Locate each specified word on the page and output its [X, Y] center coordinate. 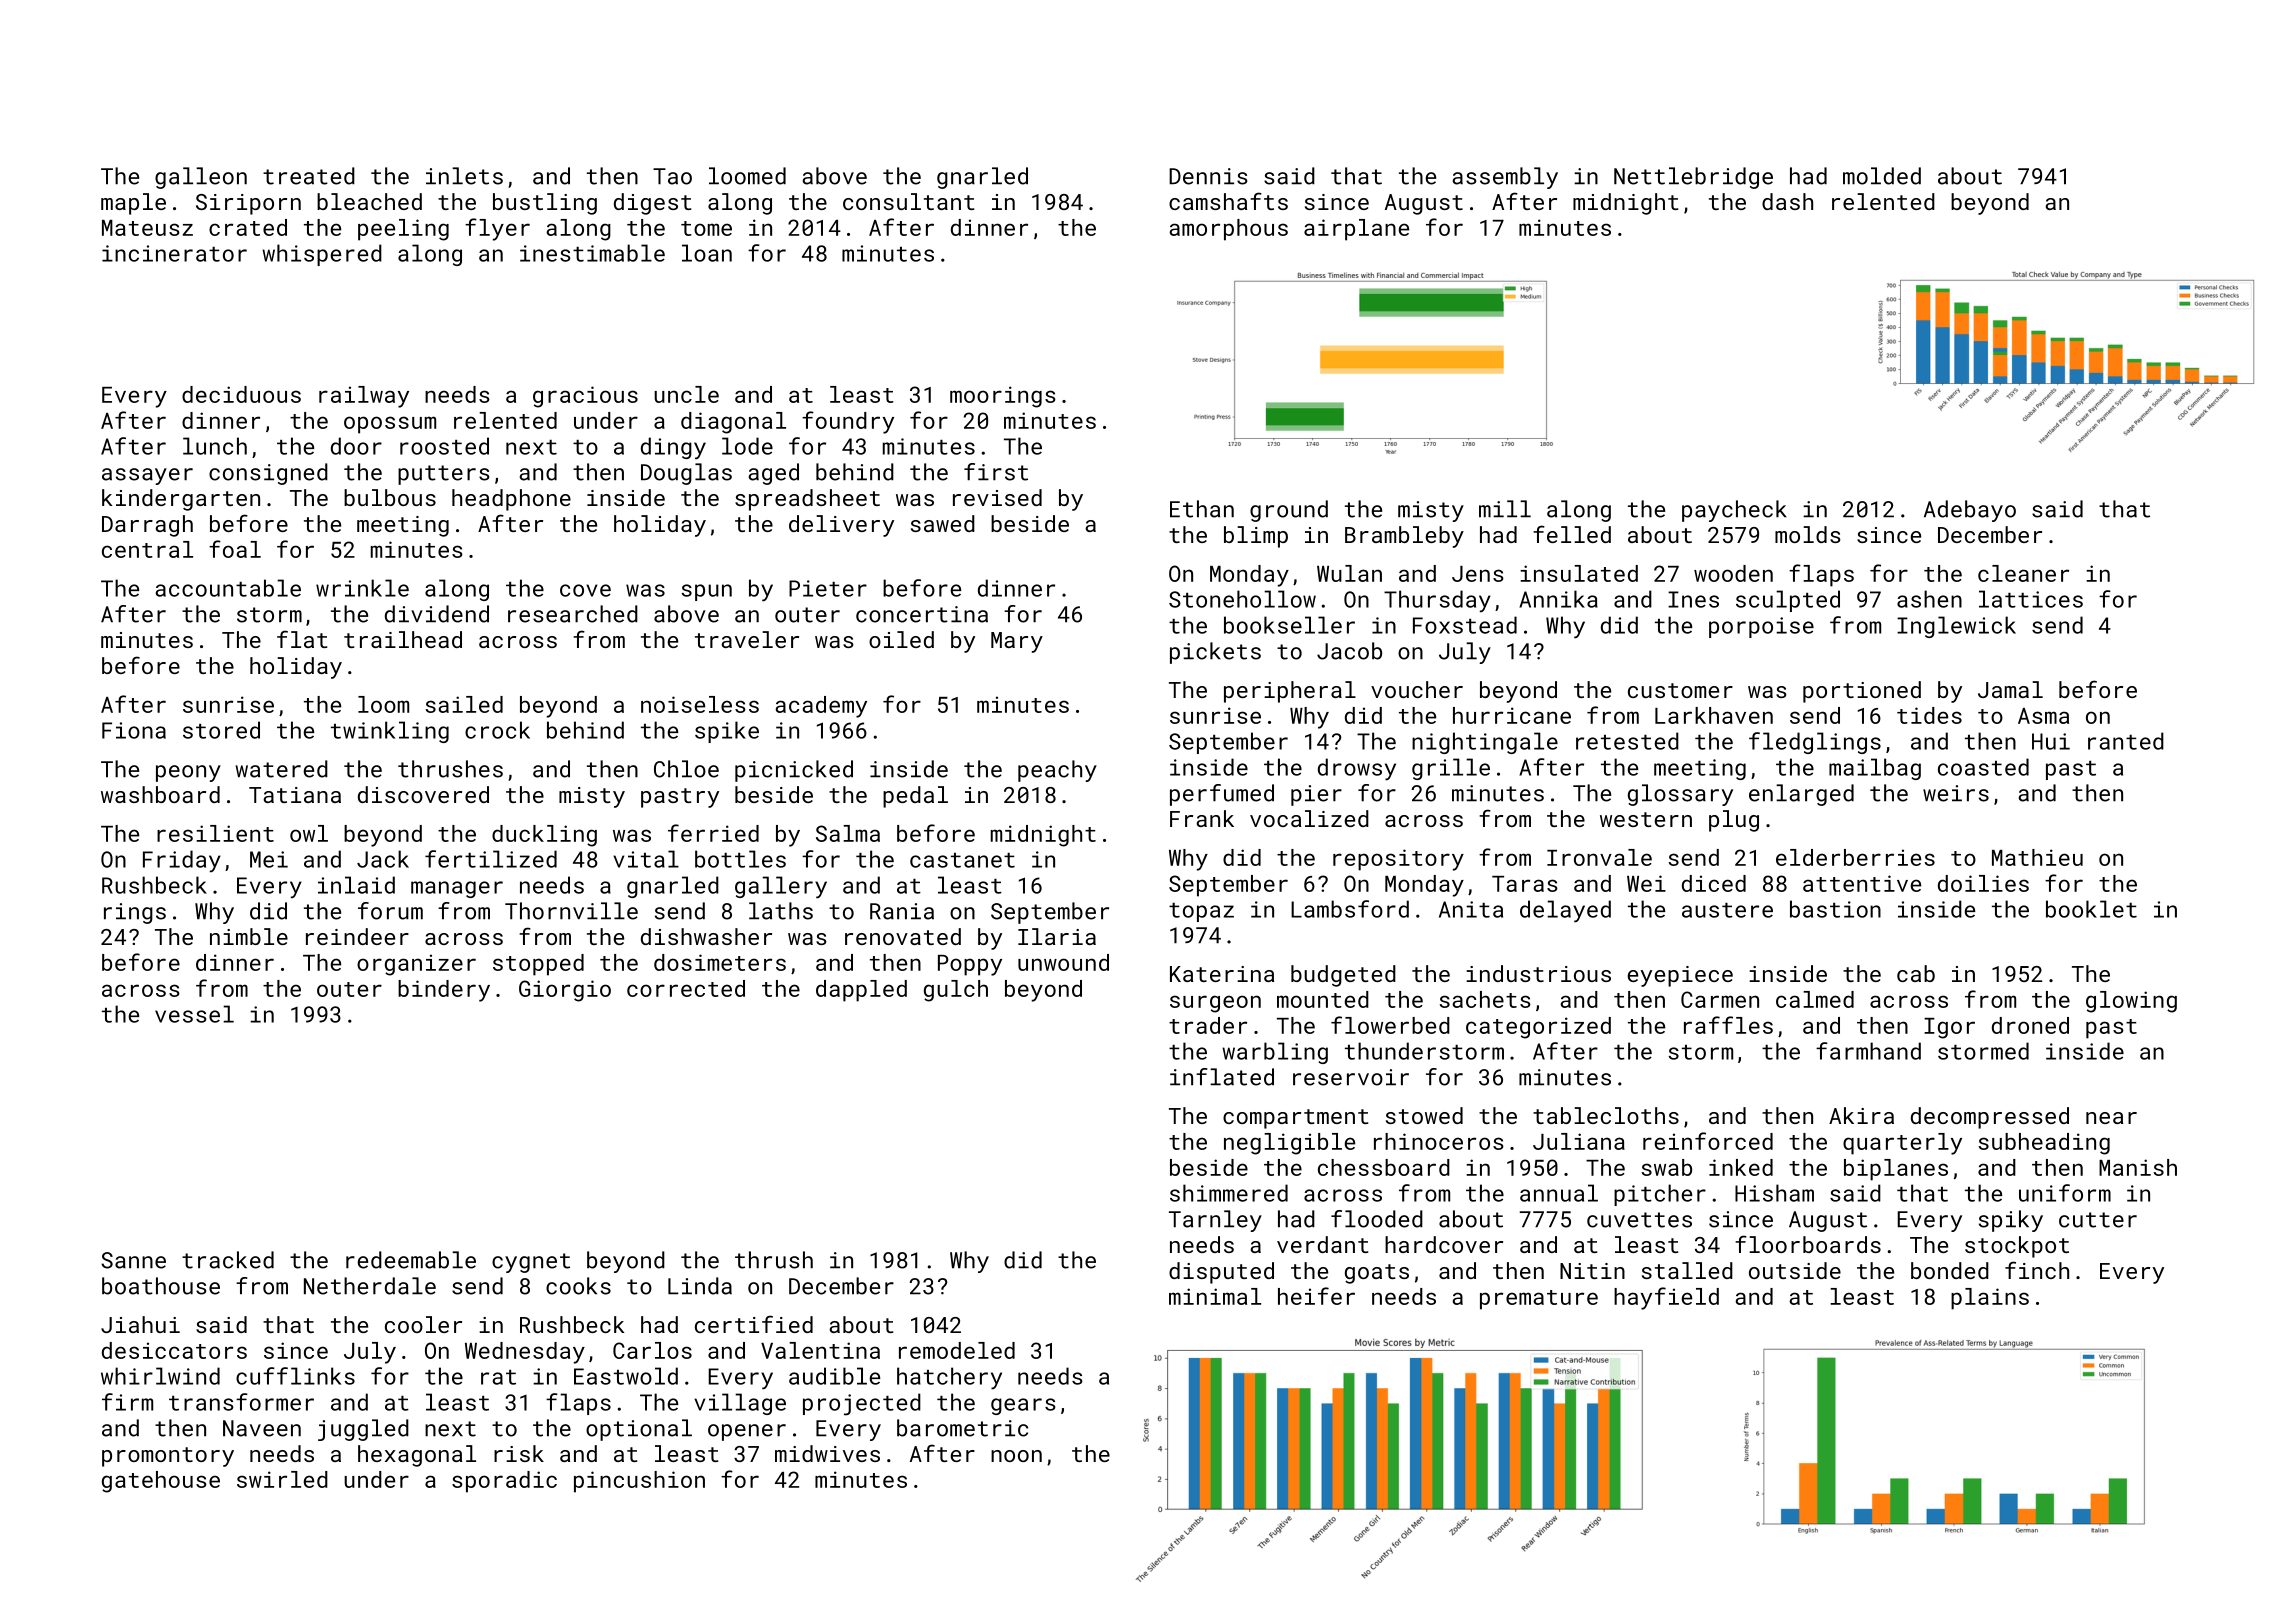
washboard [160, 794]
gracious [585, 397]
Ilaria [1057, 936]
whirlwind [160, 1376]
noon [1016, 1456]
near [2111, 1118]
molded [1882, 176]
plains [1990, 1299]
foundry [848, 422]
